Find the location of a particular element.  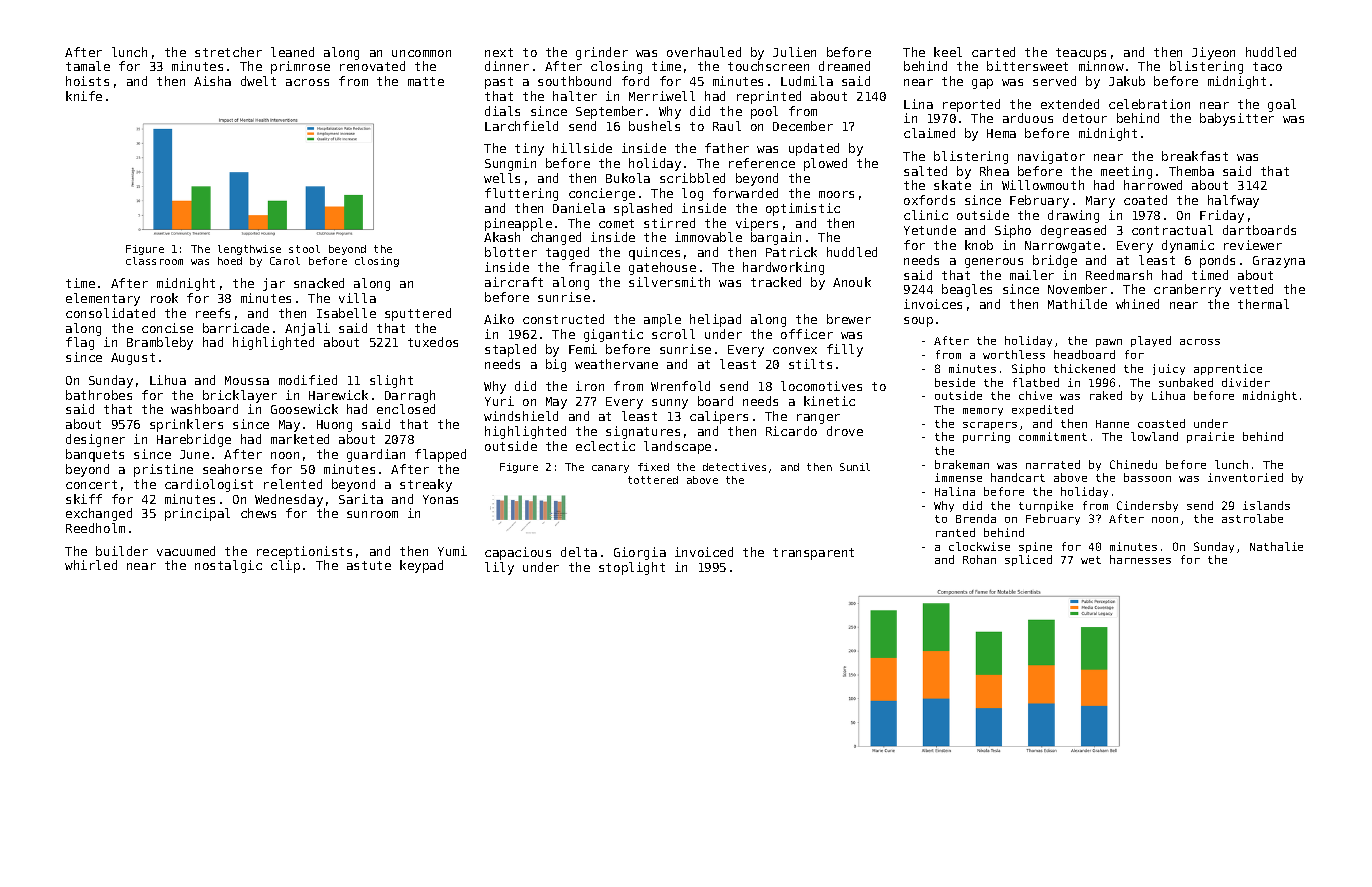

babysitter is located at coordinates (1237, 119).
